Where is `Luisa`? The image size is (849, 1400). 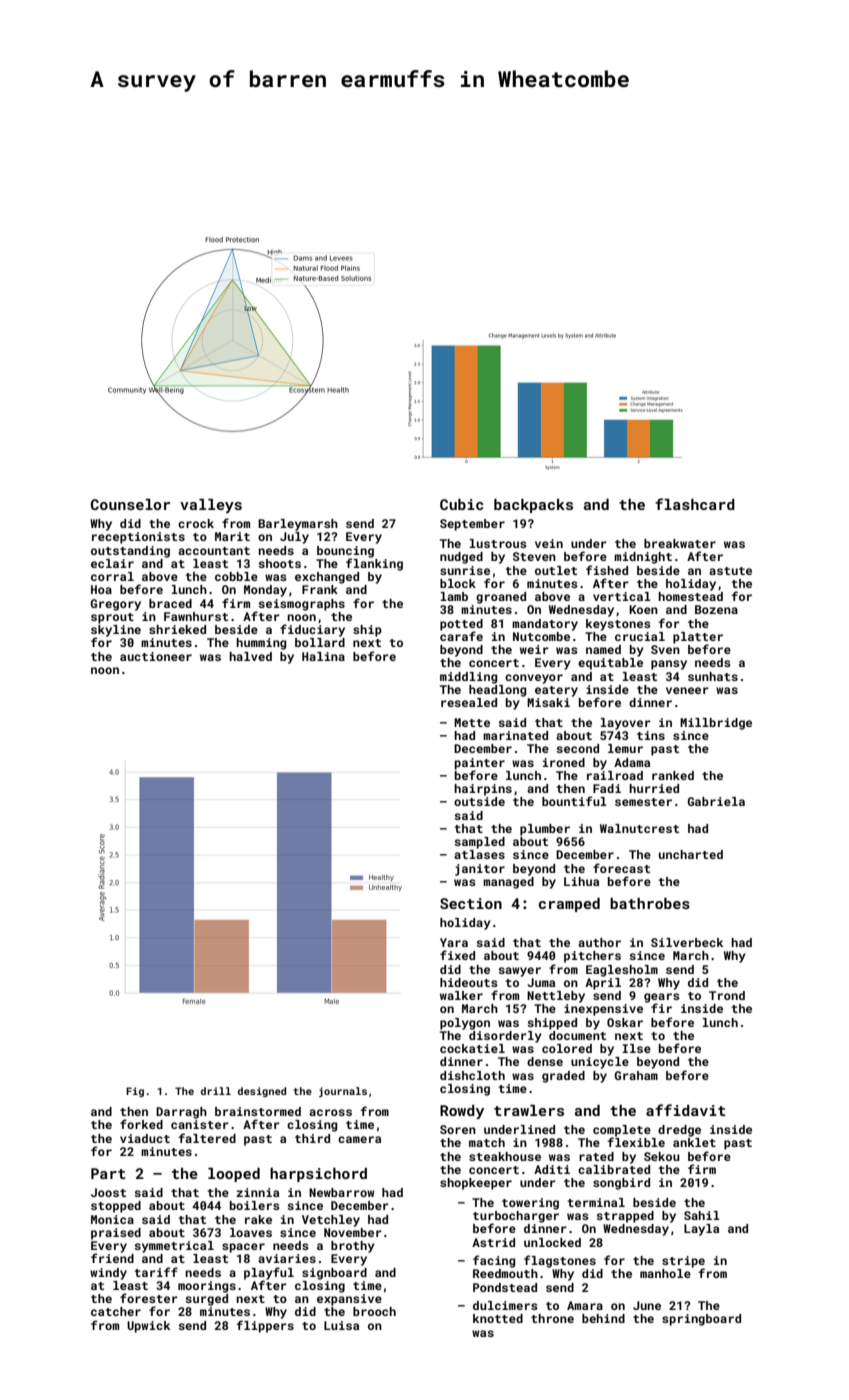 Luisa is located at coordinates (341, 1325).
